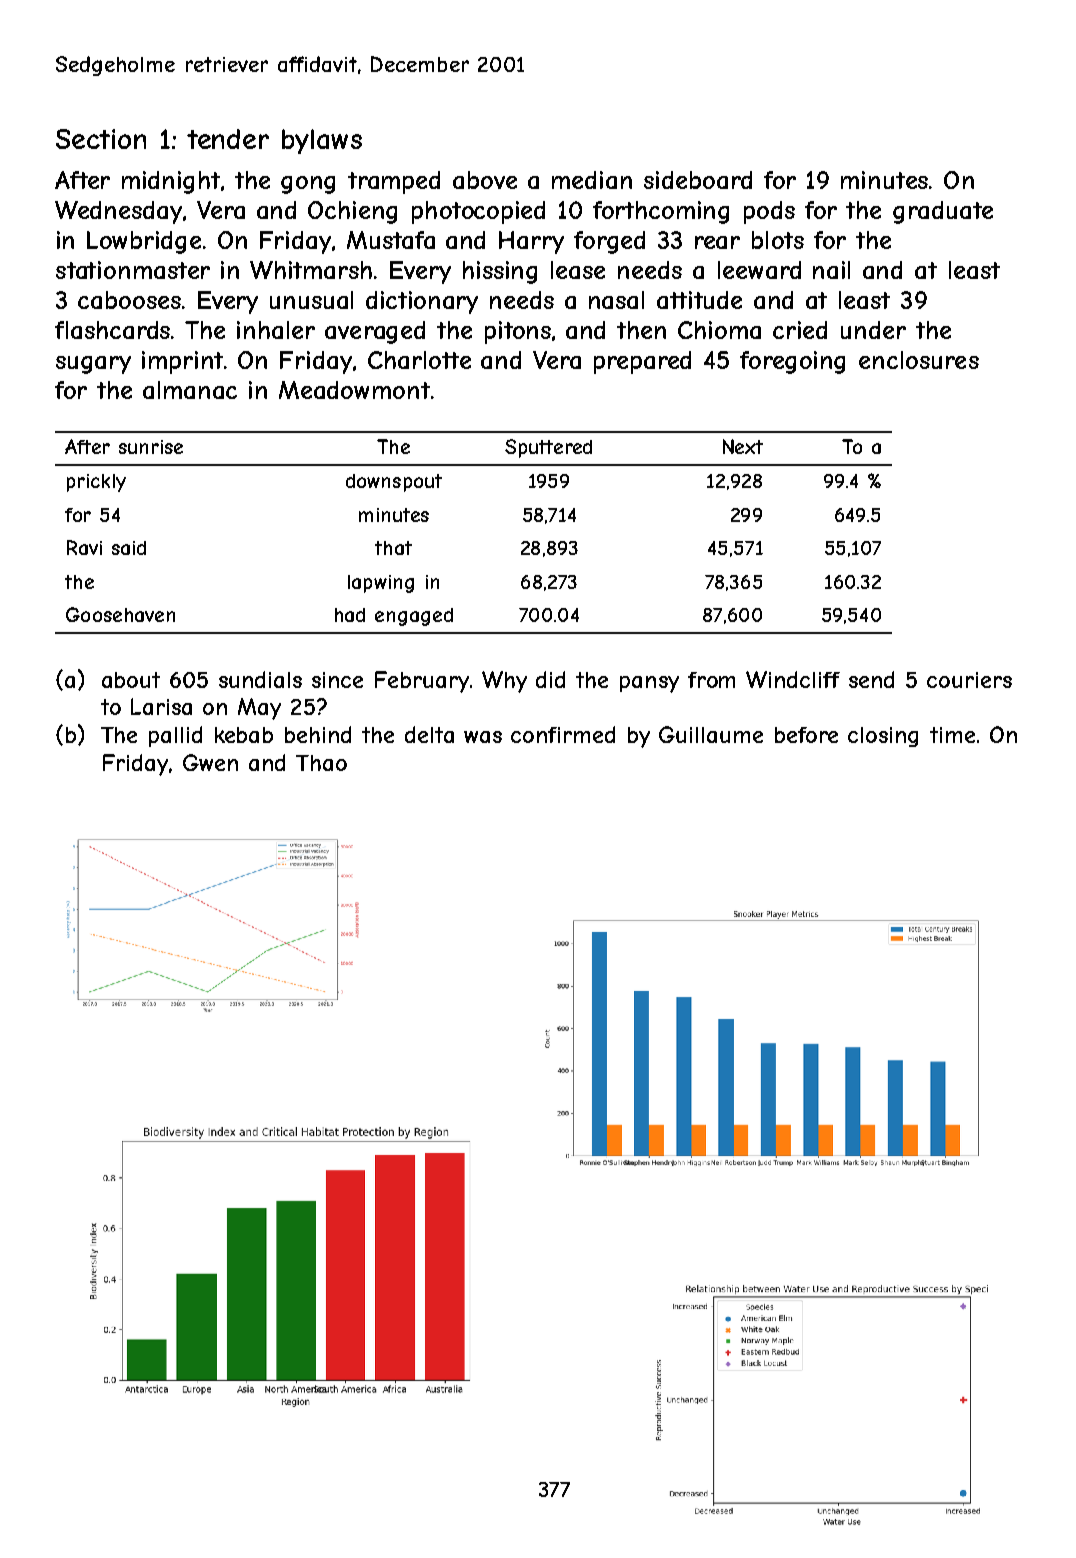 This page has height=1558, width=1076. I want to click on Section, so click(101, 139).
